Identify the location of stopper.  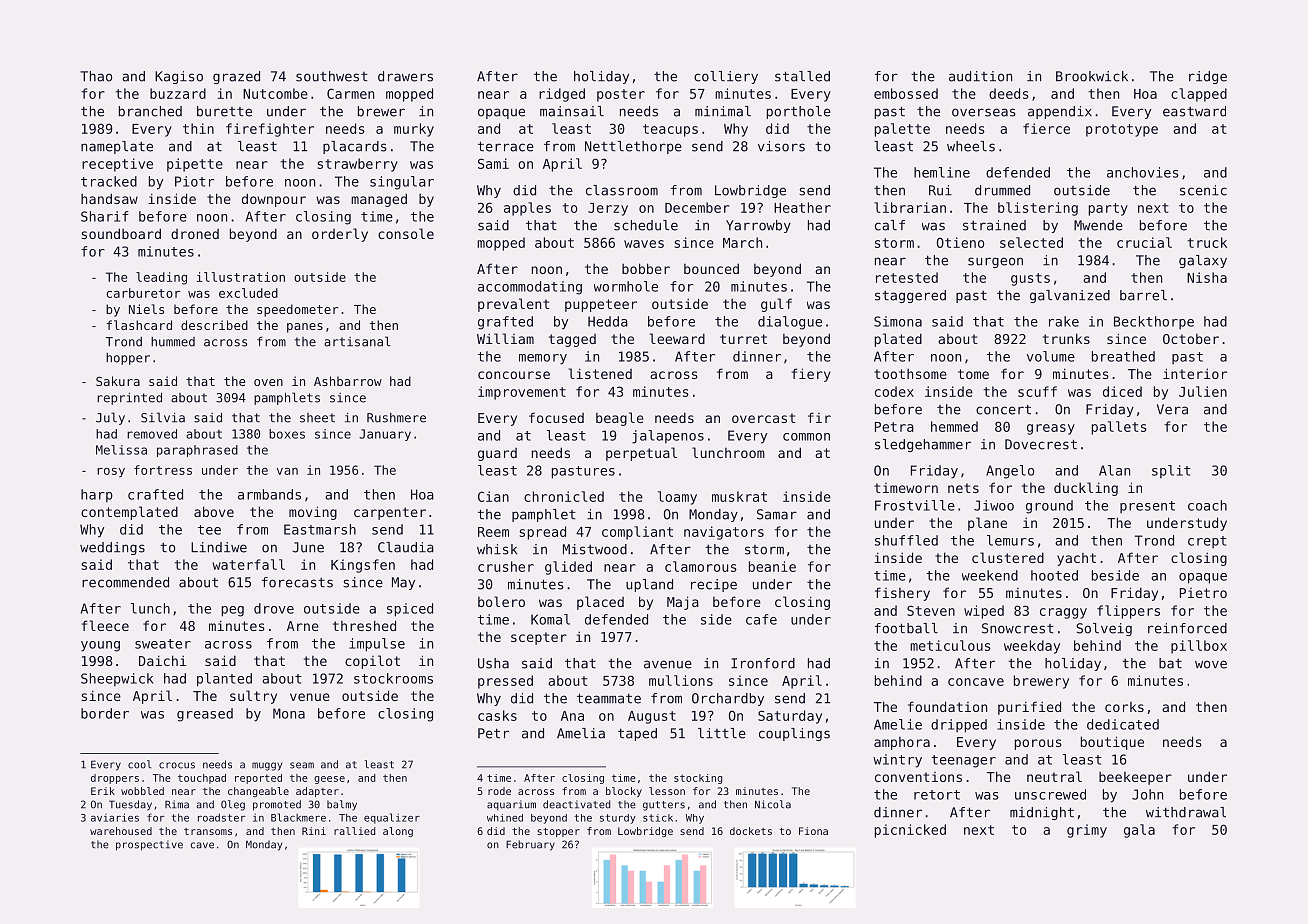
(558, 832).
